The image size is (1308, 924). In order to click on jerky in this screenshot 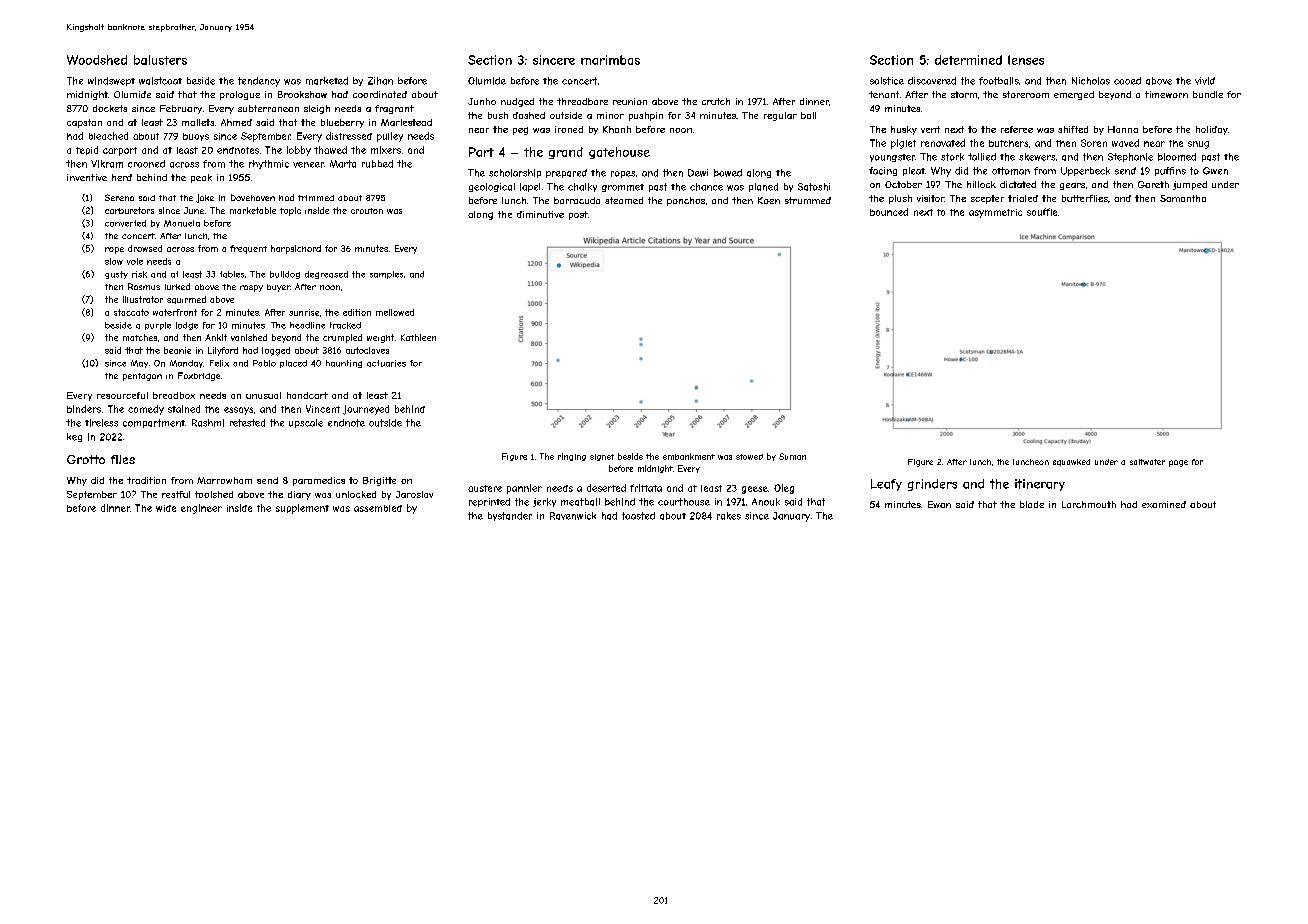, I will do `click(544, 502)`.
